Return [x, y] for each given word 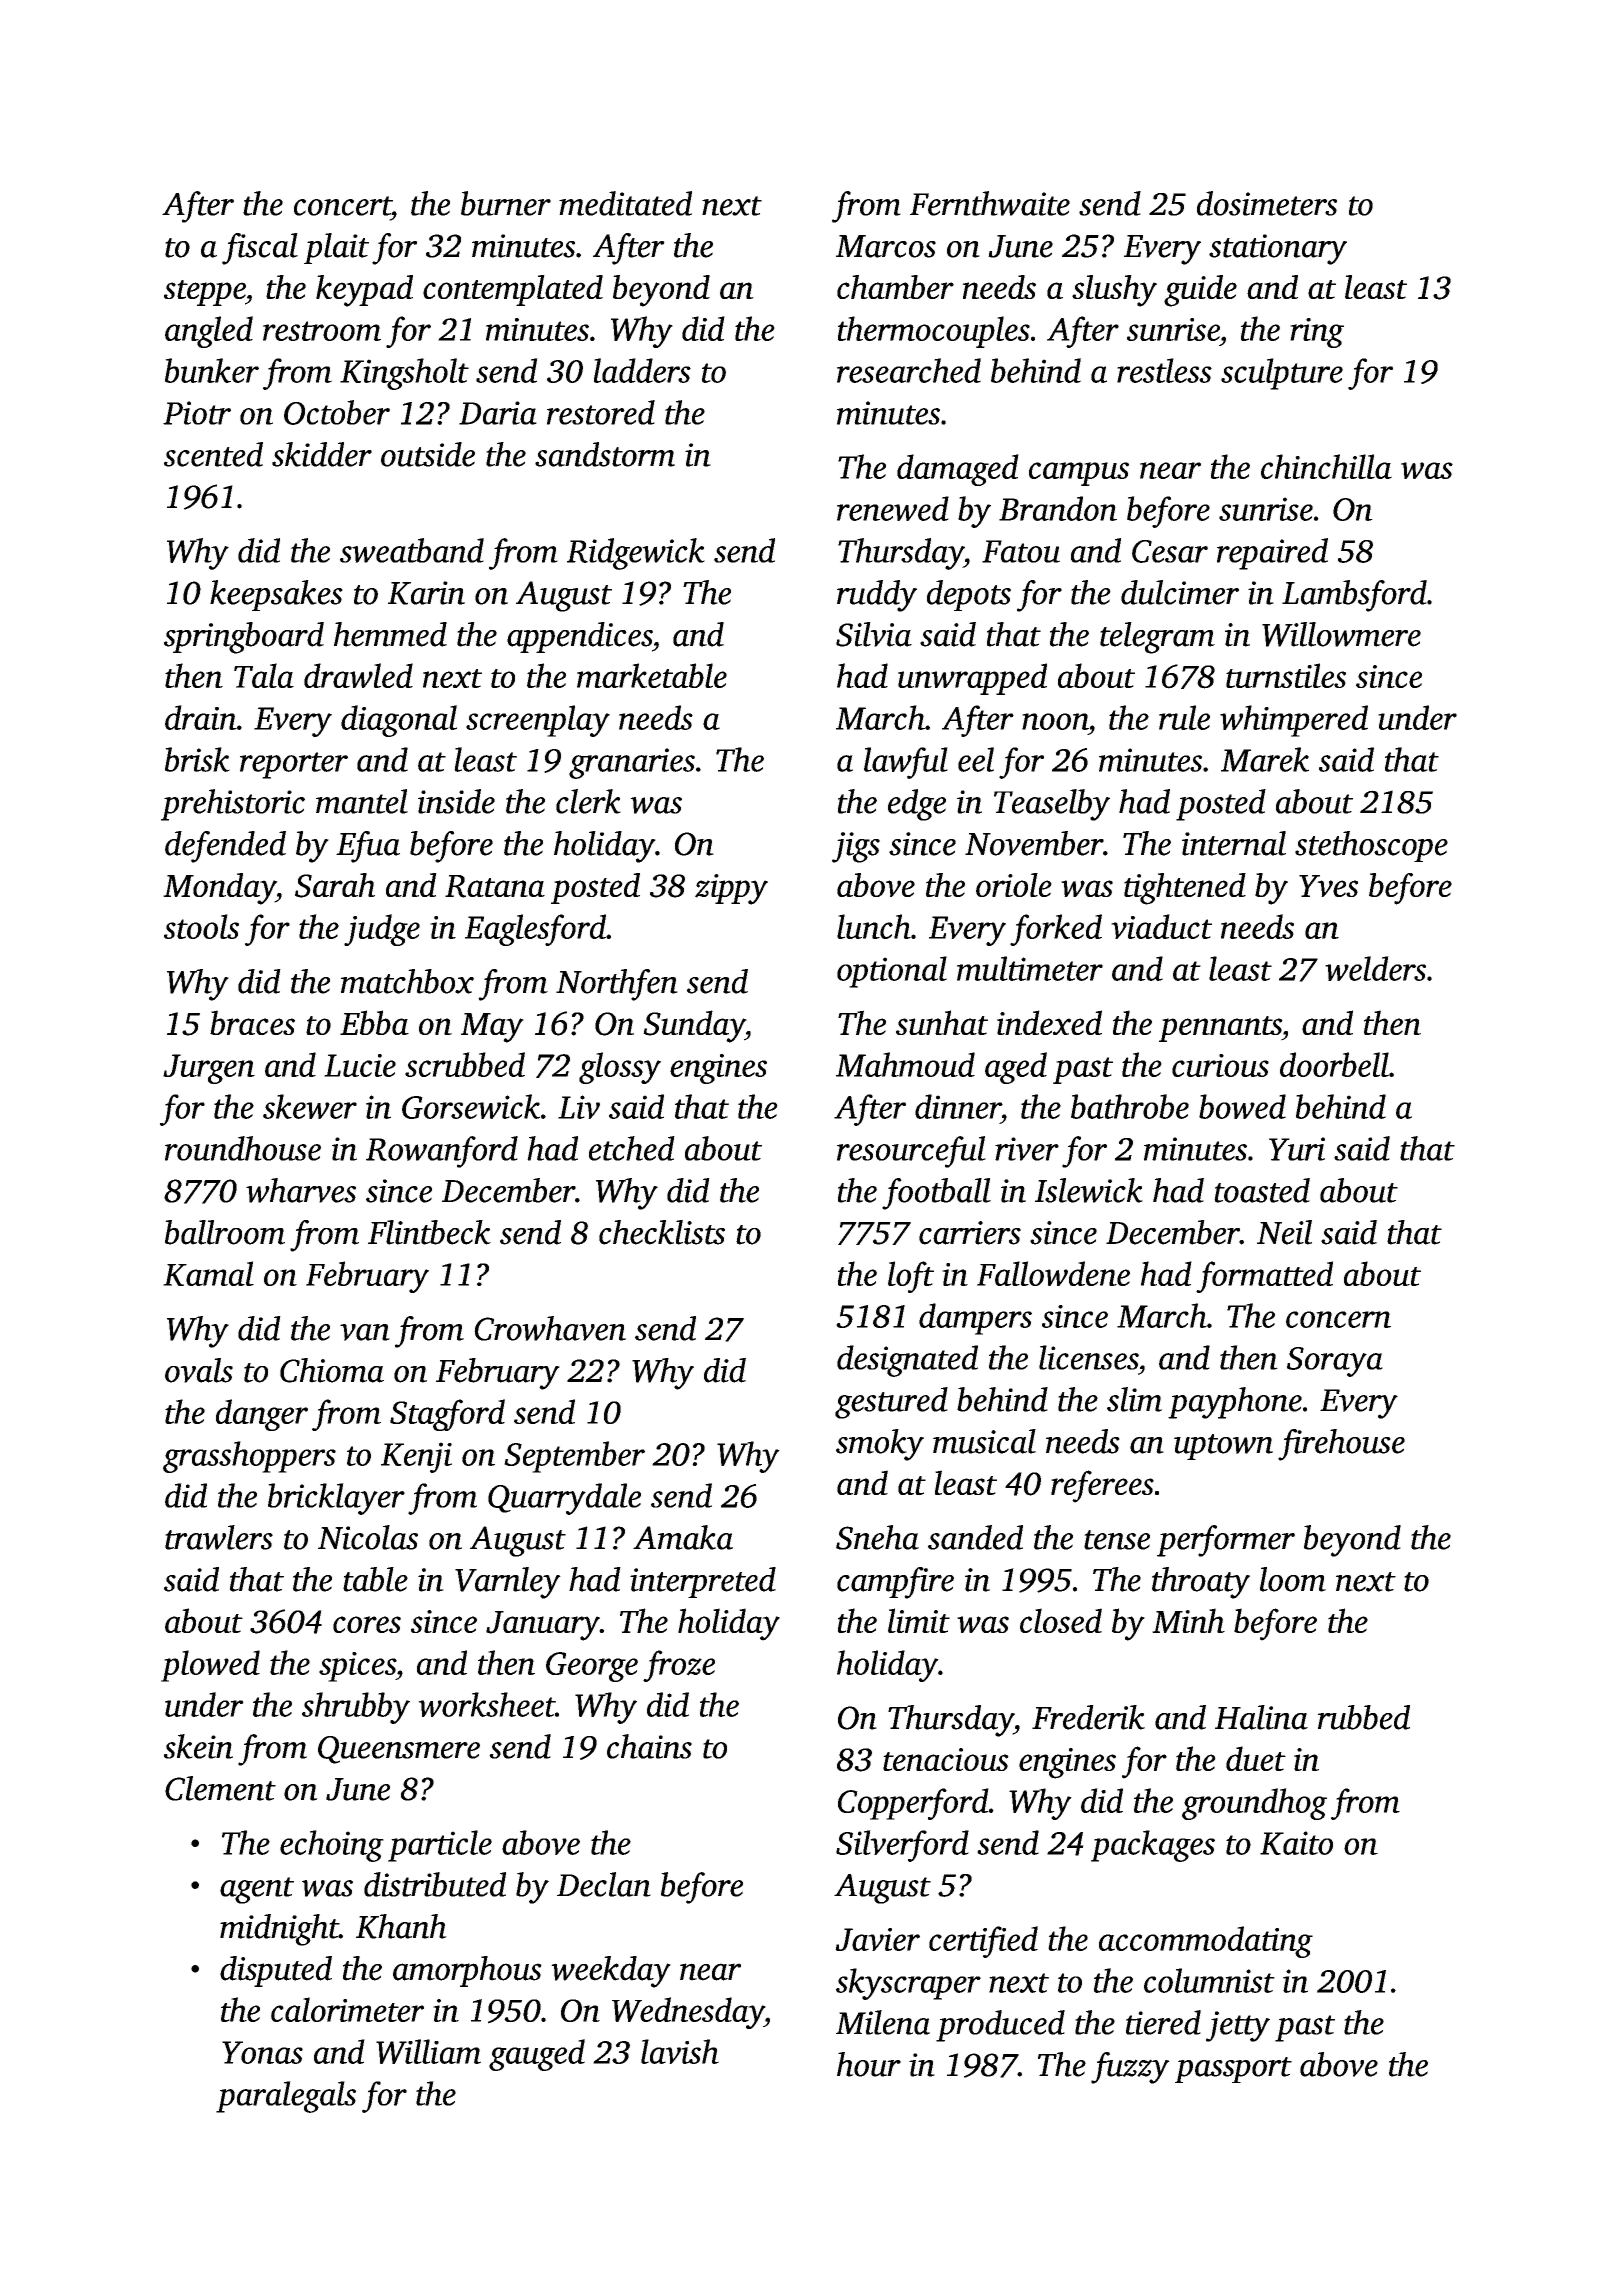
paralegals [286, 2097]
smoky [880, 1445]
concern [1338, 1319]
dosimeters [1267, 203]
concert [342, 206]
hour [869, 2064]
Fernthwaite [990, 203]
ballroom [225, 1232]
